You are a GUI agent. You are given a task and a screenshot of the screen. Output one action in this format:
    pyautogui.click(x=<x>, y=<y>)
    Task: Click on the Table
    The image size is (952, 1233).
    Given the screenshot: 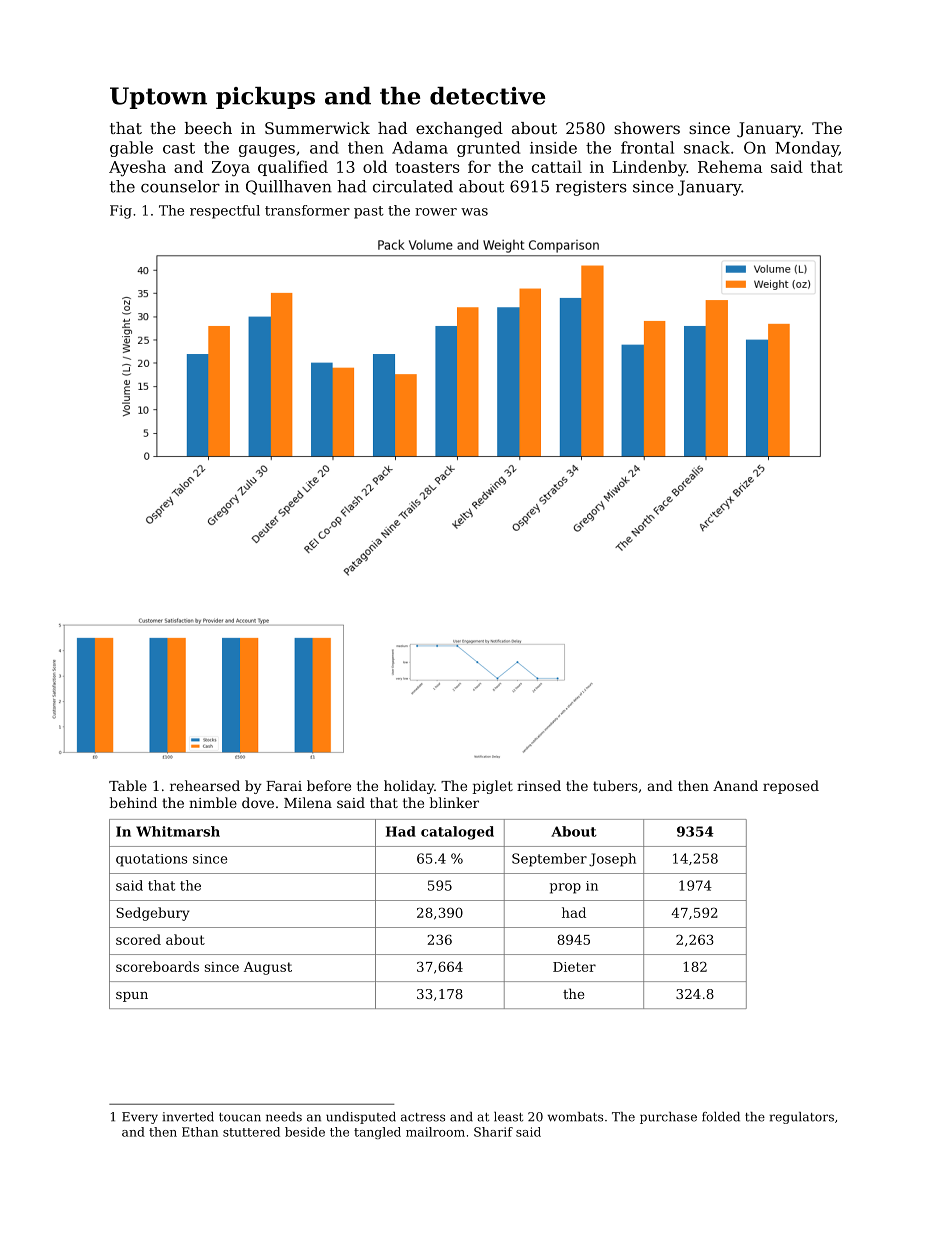 What is the action you would take?
    pyautogui.click(x=128, y=785)
